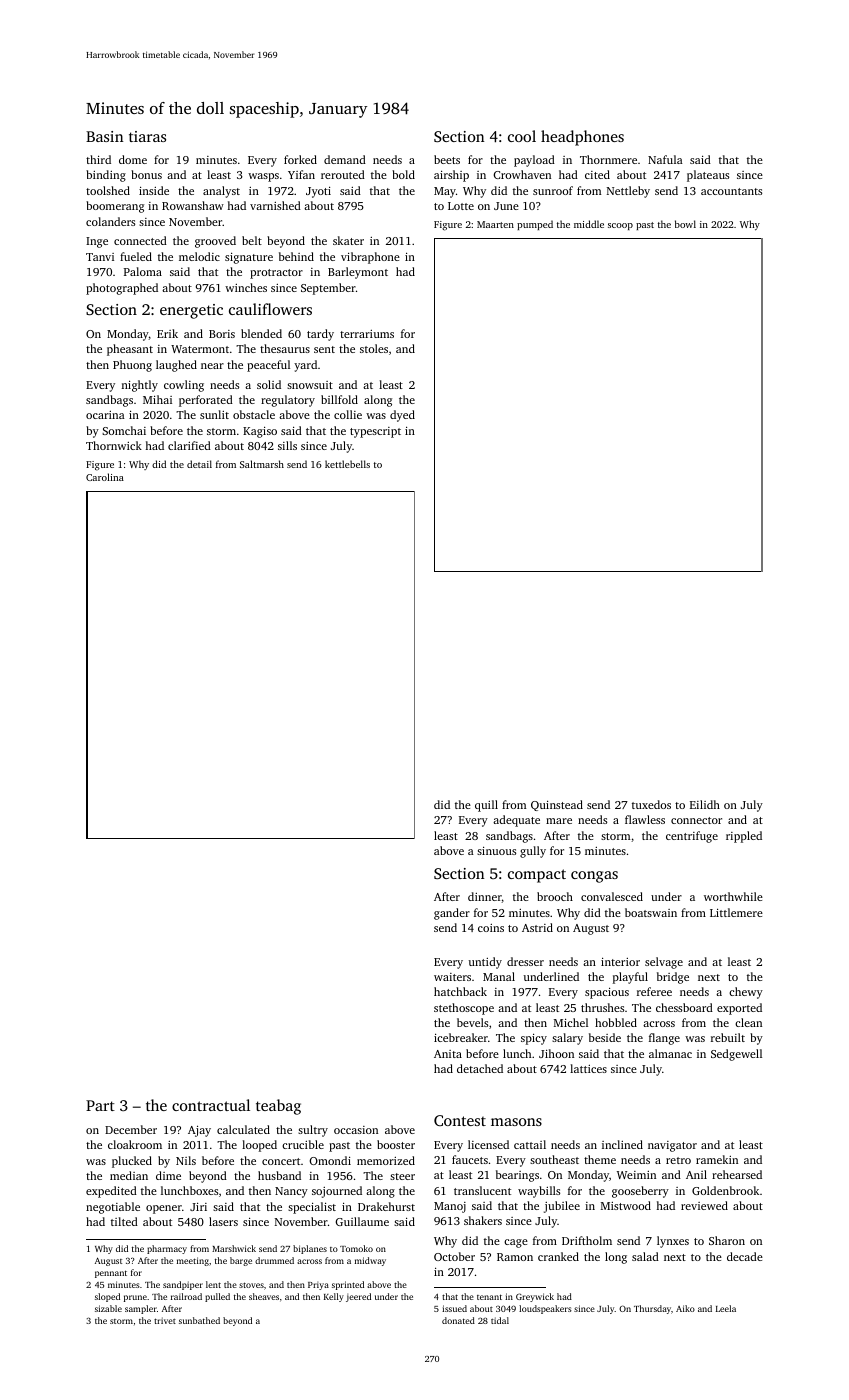 The width and height of the image is (849, 1400). What do you see at coordinates (486, 806) in the image?
I see `quill` at bounding box center [486, 806].
